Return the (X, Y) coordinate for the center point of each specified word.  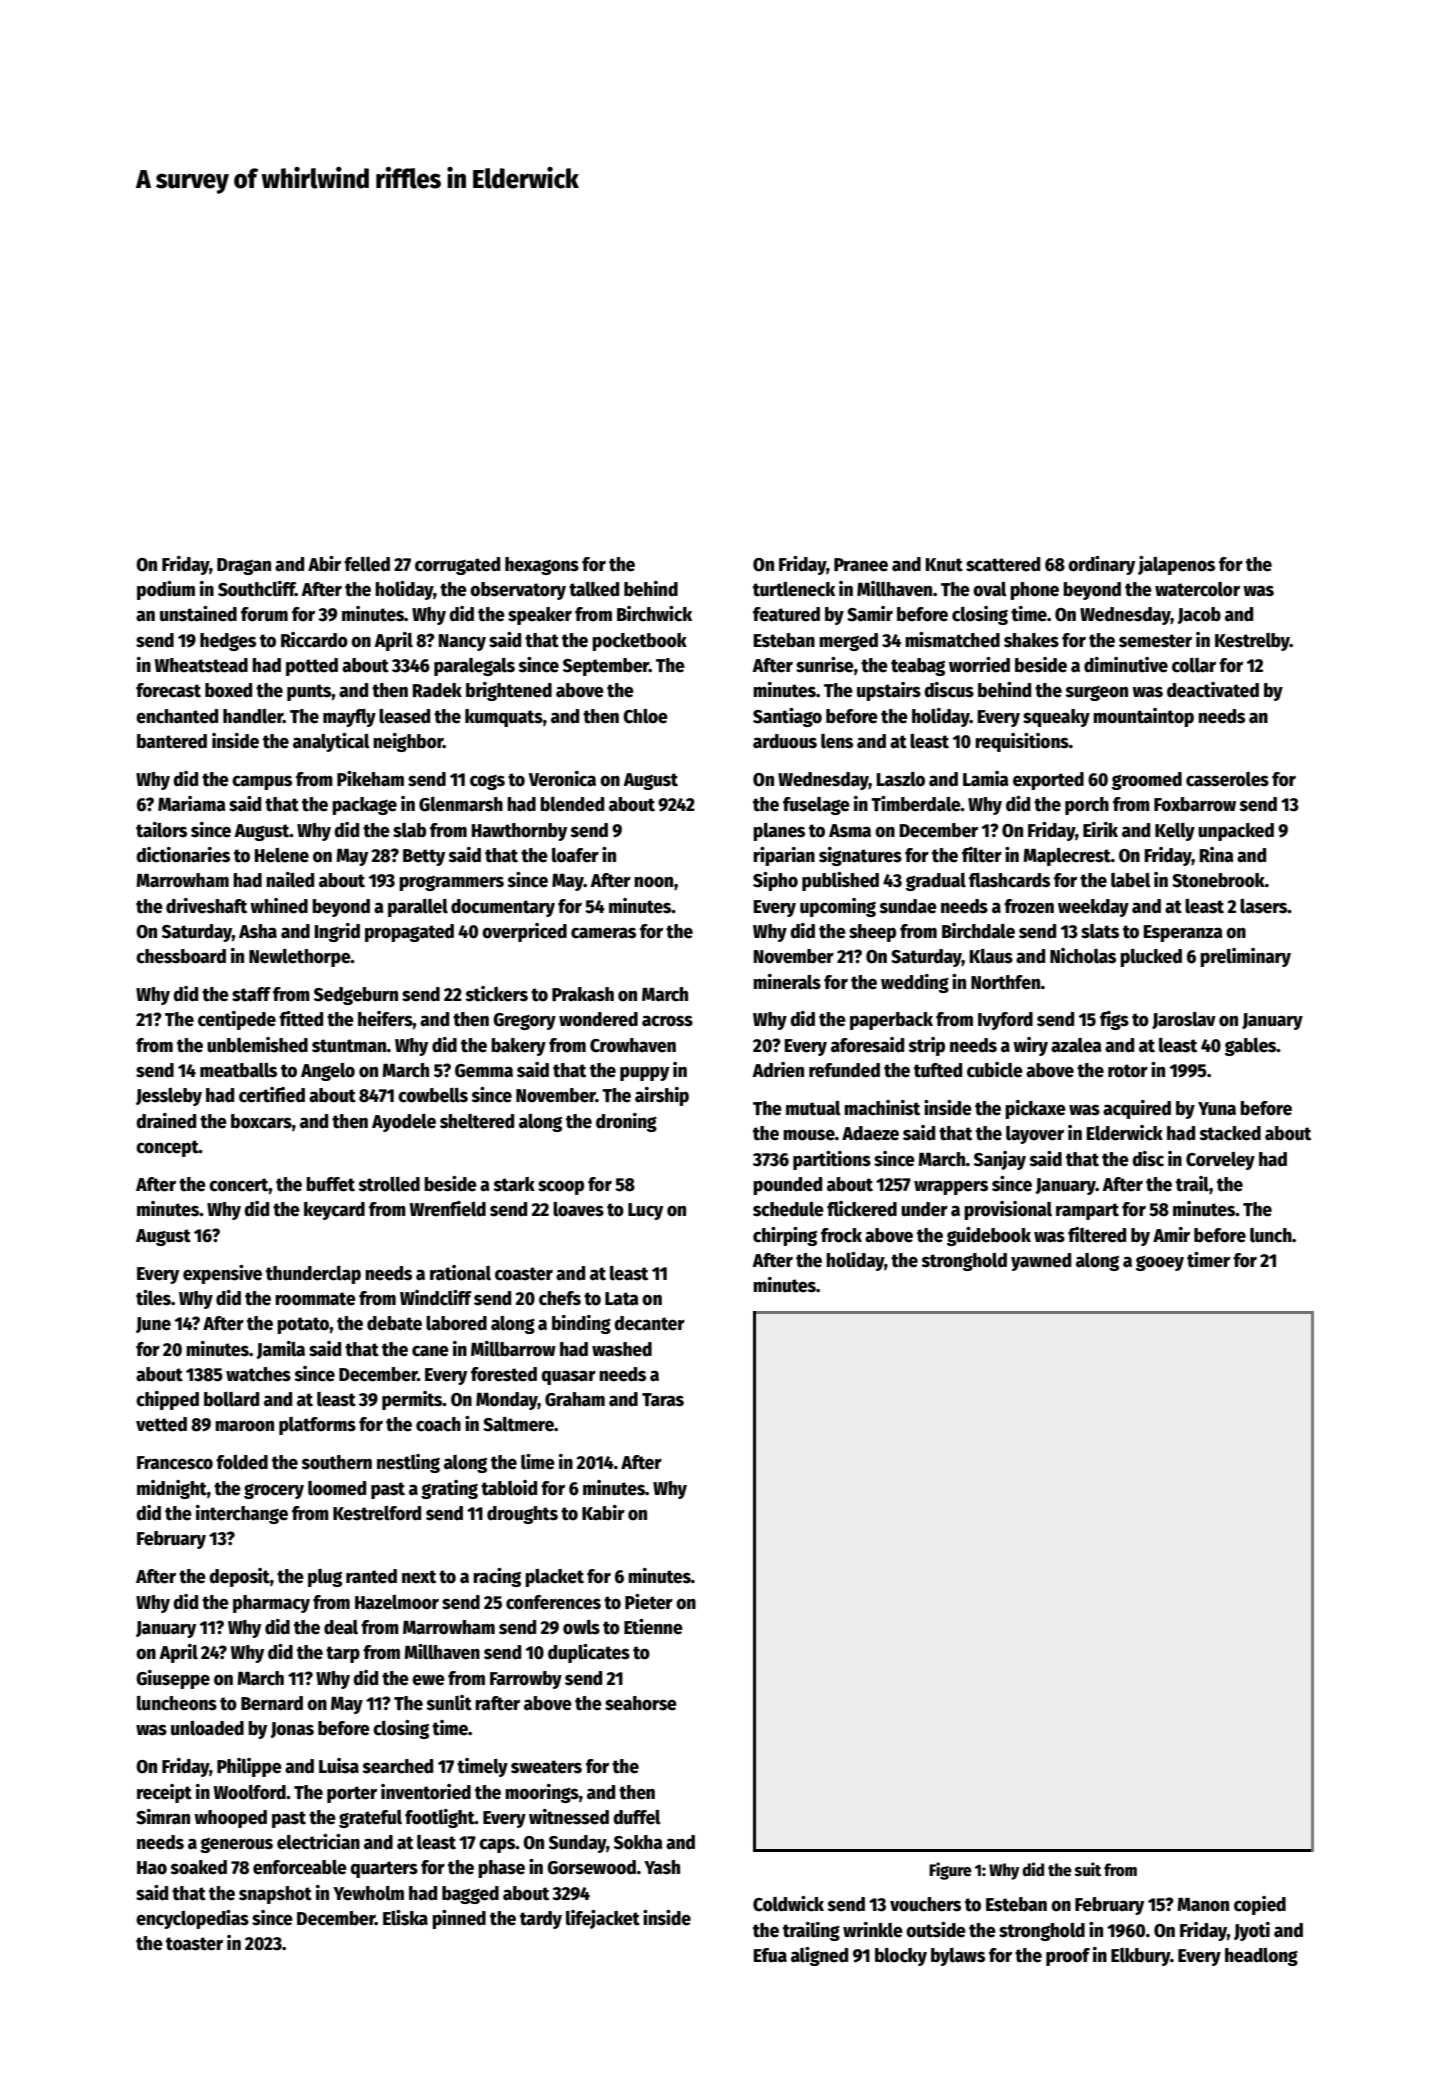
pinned (459, 1919)
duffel (637, 1817)
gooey (1160, 1263)
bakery (518, 1047)
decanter (649, 1323)
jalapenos (1176, 565)
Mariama (192, 804)
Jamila (281, 1350)
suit (1088, 1869)
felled (367, 564)
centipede (237, 1020)
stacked (1230, 1133)
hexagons (542, 566)
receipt (164, 1793)
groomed (1147, 781)
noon (653, 882)
